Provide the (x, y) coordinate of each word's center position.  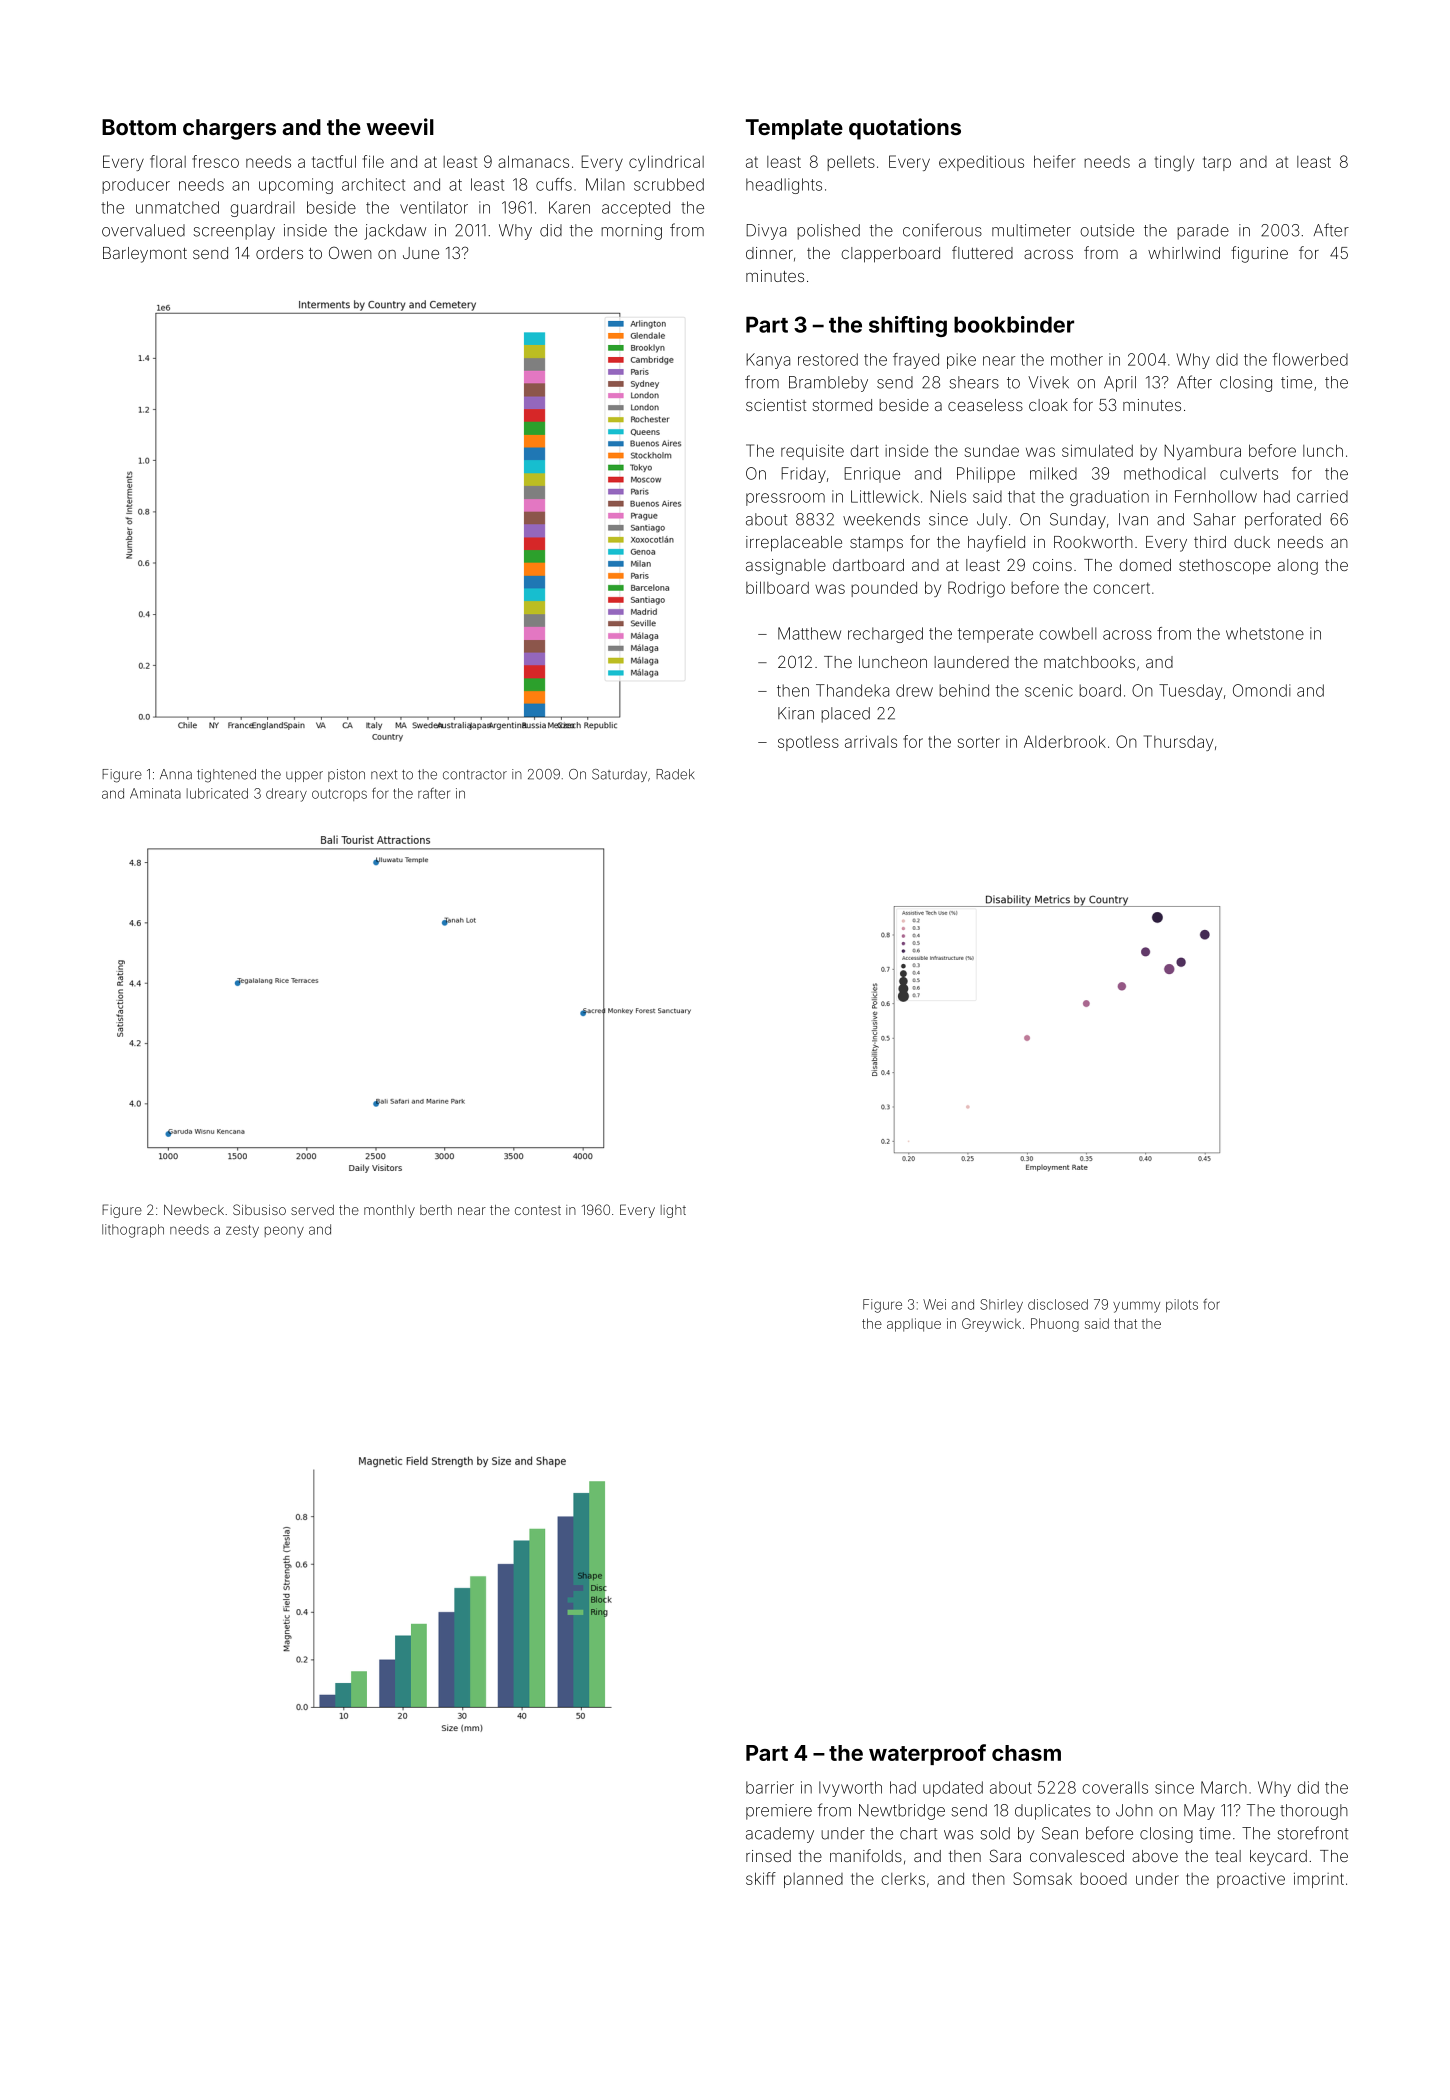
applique (914, 1325)
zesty (242, 1231)
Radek (675, 774)
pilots (1182, 1305)
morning (631, 232)
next (384, 775)
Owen (350, 252)
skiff (761, 1878)
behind (964, 690)
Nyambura (1202, 452)
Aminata (155, 793)
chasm (1026, 1753)
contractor (475, 775)
